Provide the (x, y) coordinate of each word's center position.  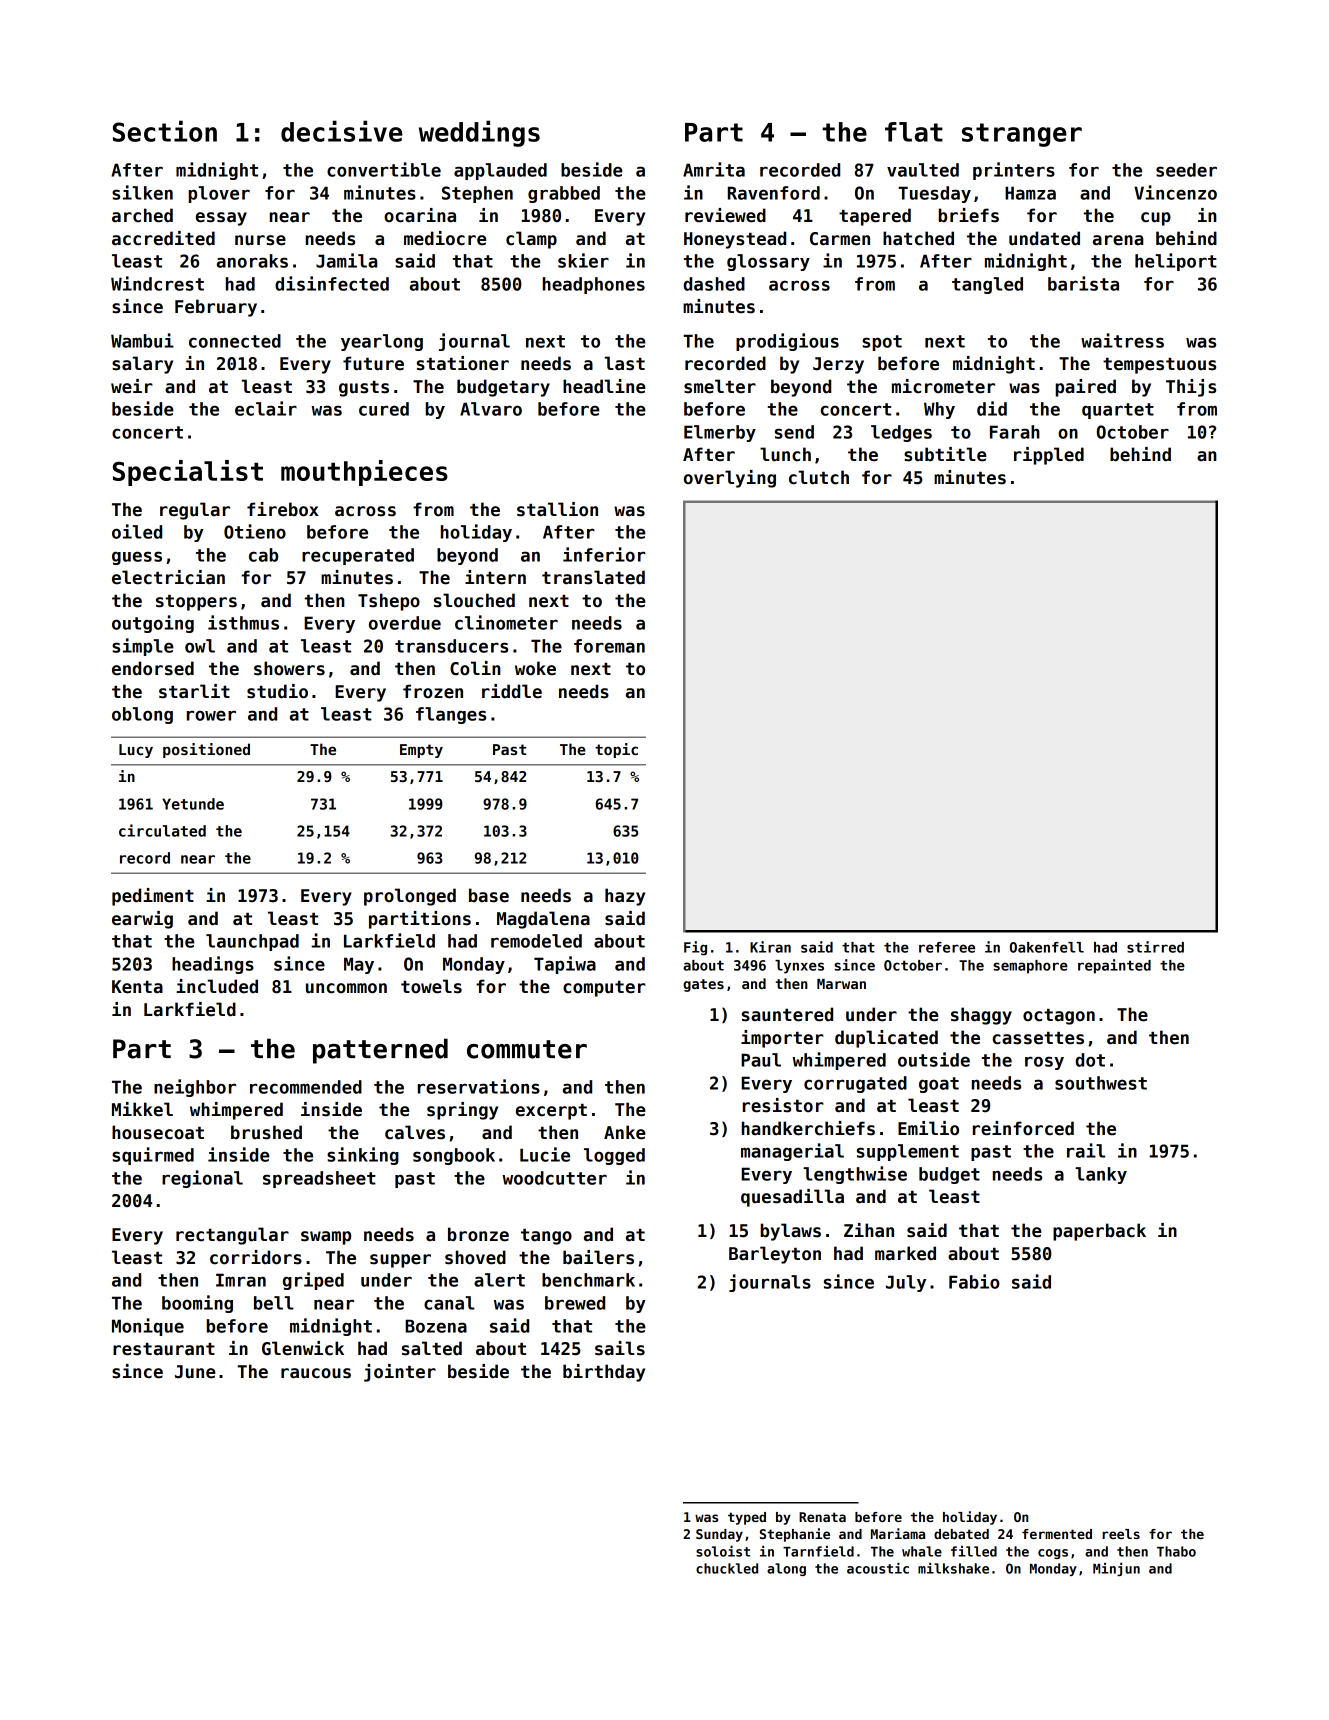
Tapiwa (565, 965)
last (624, 363)
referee (947, 947)
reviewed (725, 215)
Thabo (1176, 1551)
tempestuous (1159, 366)
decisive (342, 131)
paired (1086, 388)
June (195, 1372)
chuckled (727, 1568)
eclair (266, 408)
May (359, 965)
